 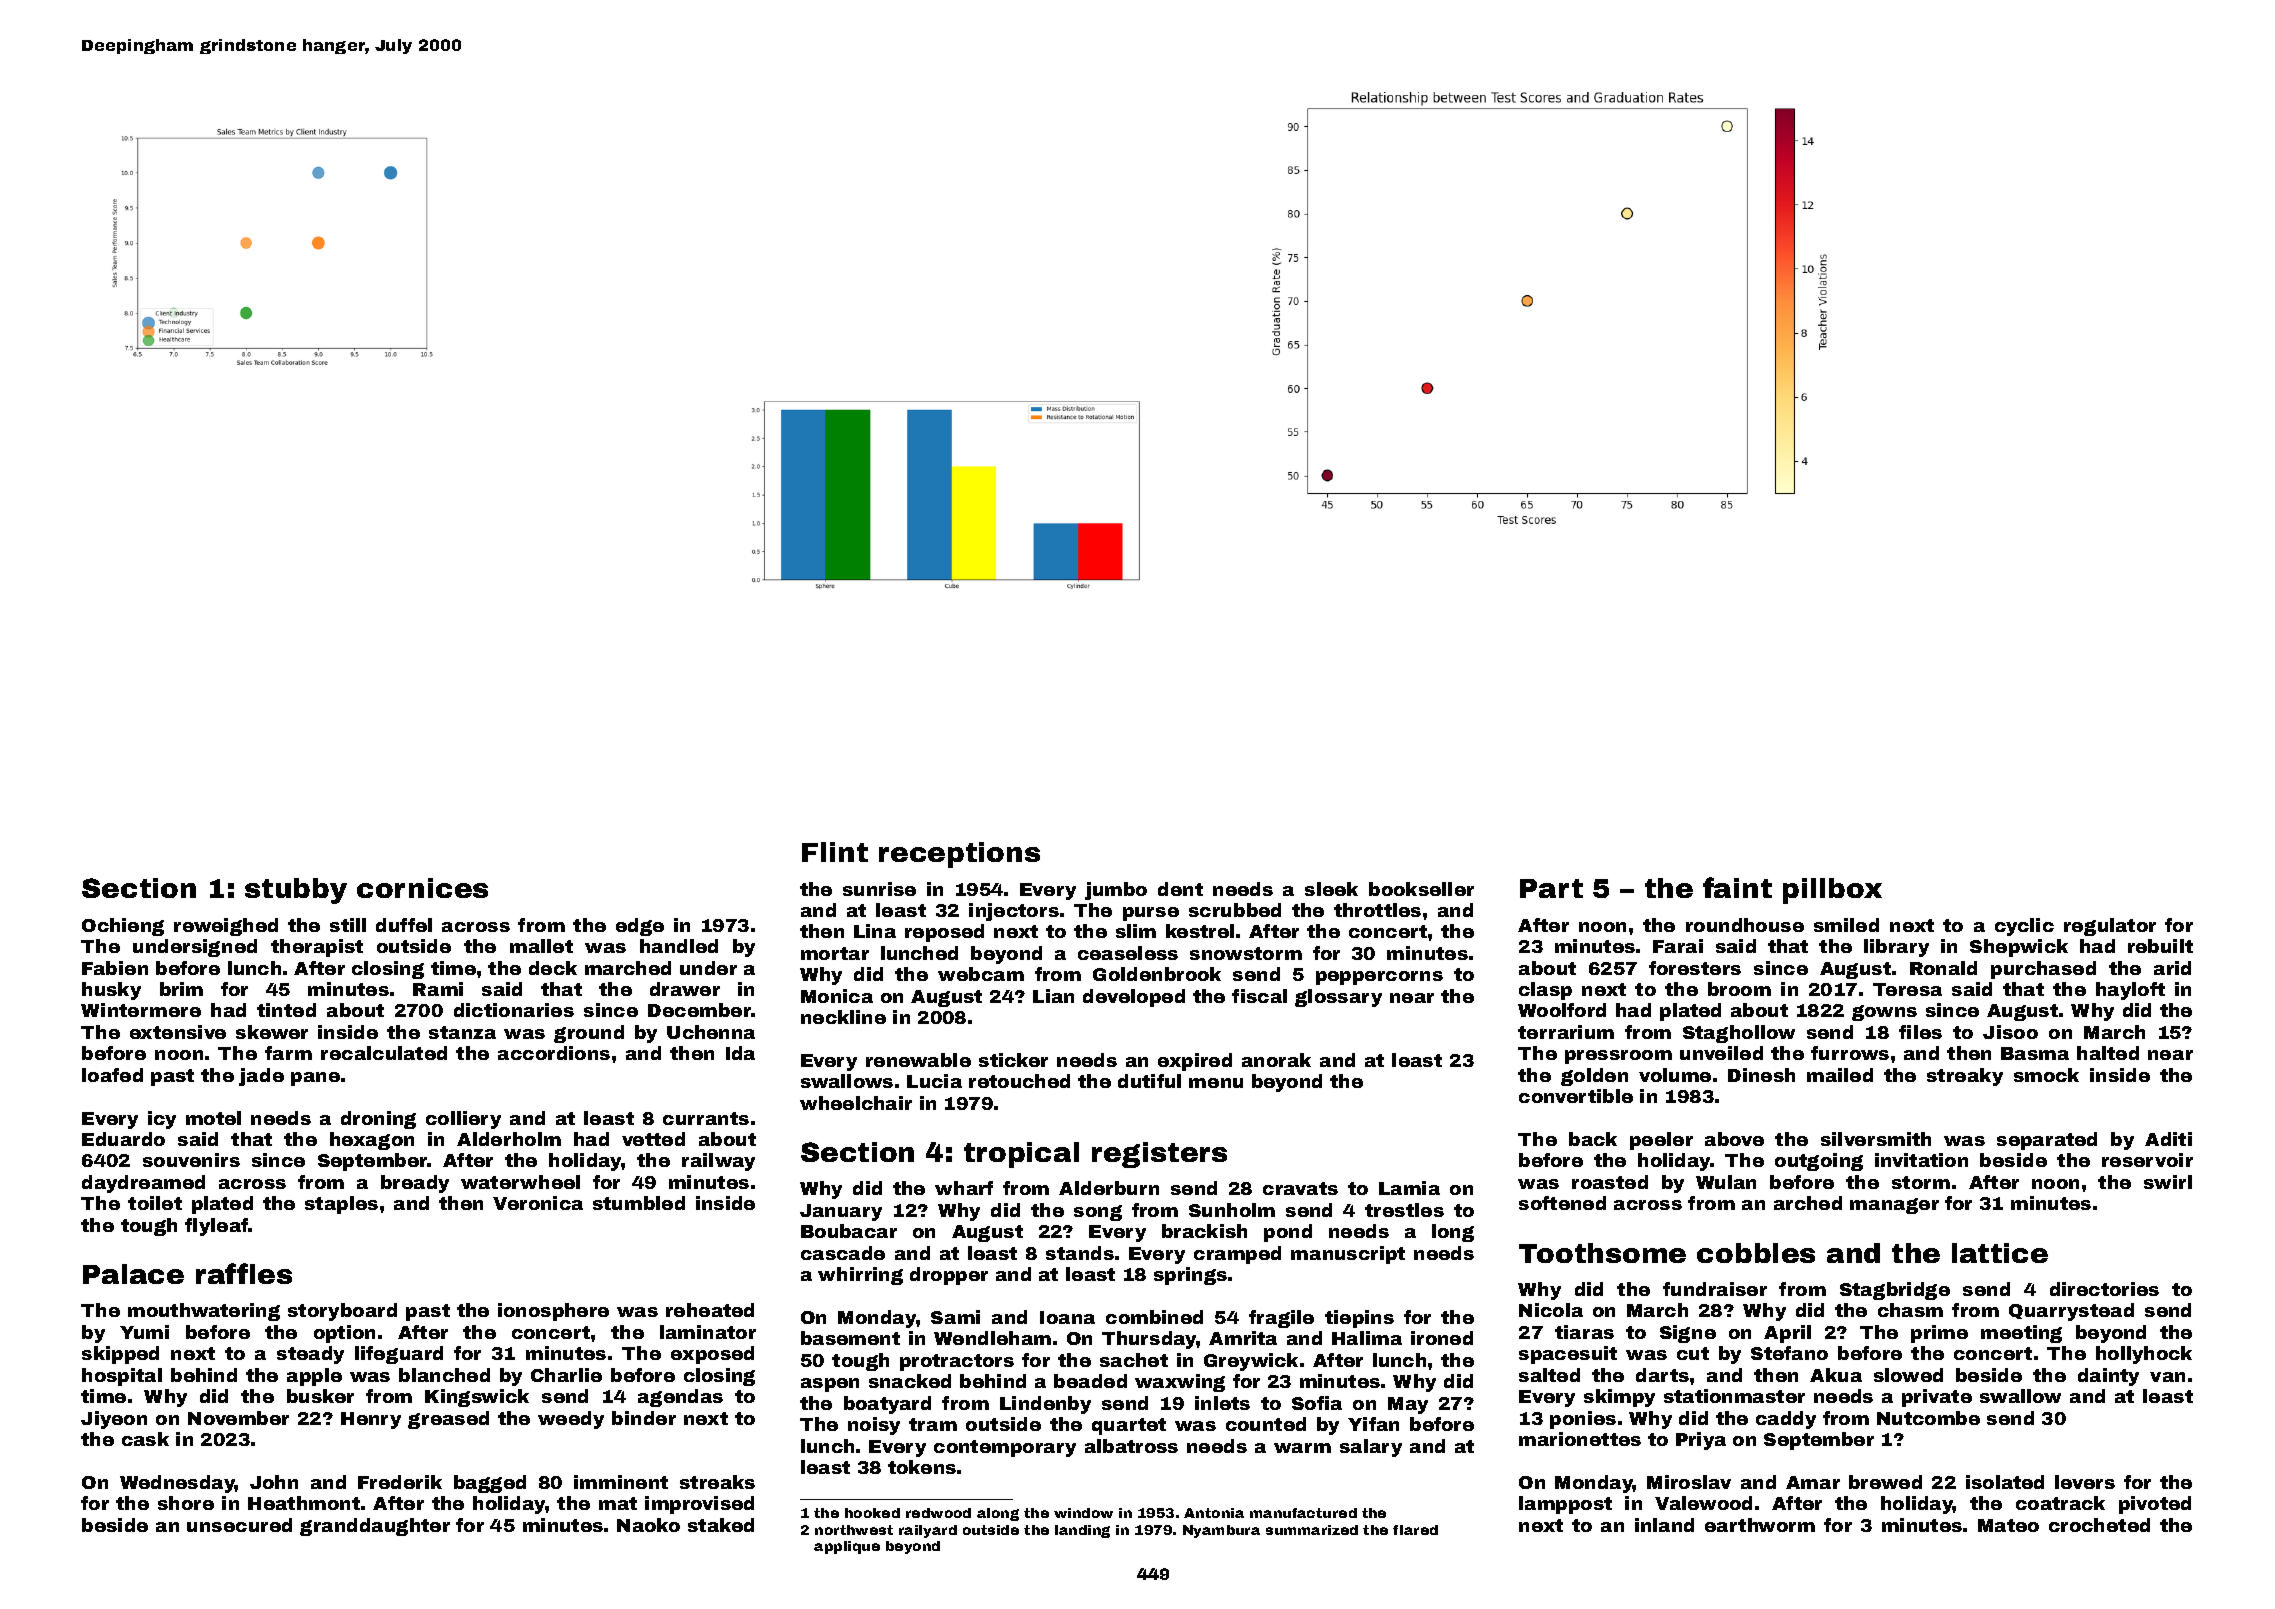 I want to click on tropical, so click(x=1021, y=1155).
